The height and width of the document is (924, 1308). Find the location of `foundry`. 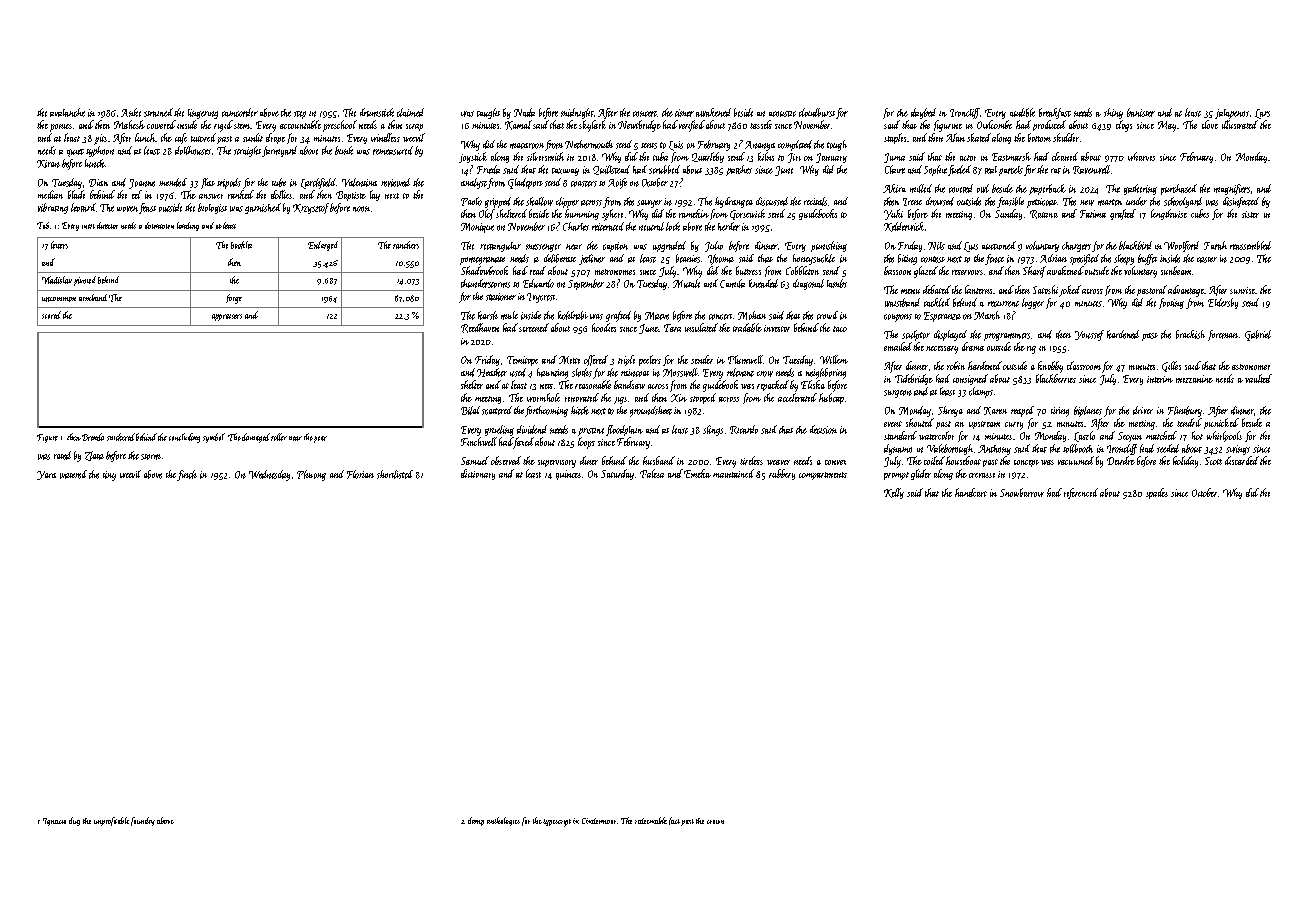

foundry is located at coordinates (143, 821).
